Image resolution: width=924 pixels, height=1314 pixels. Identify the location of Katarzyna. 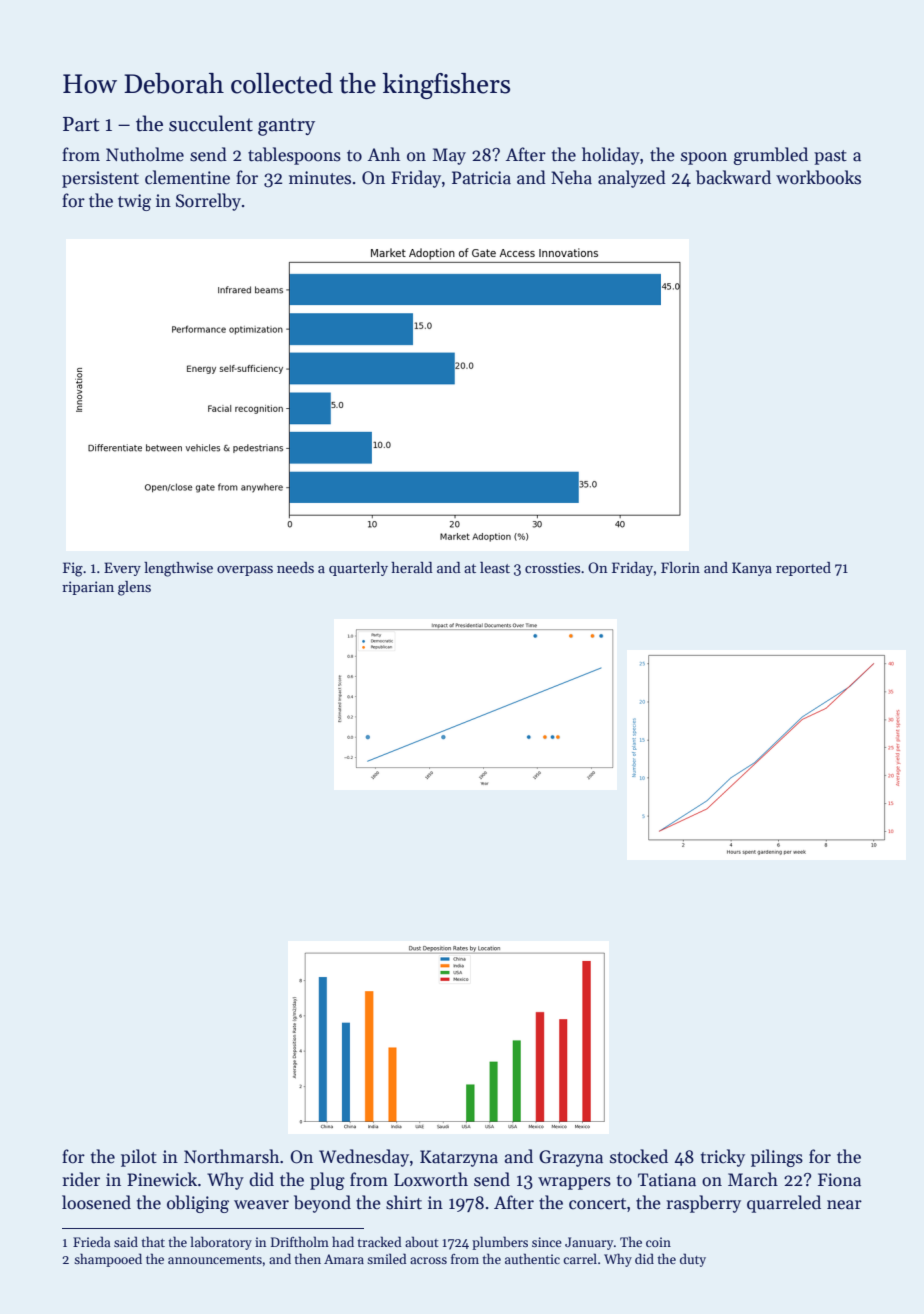
(459, 1158).
